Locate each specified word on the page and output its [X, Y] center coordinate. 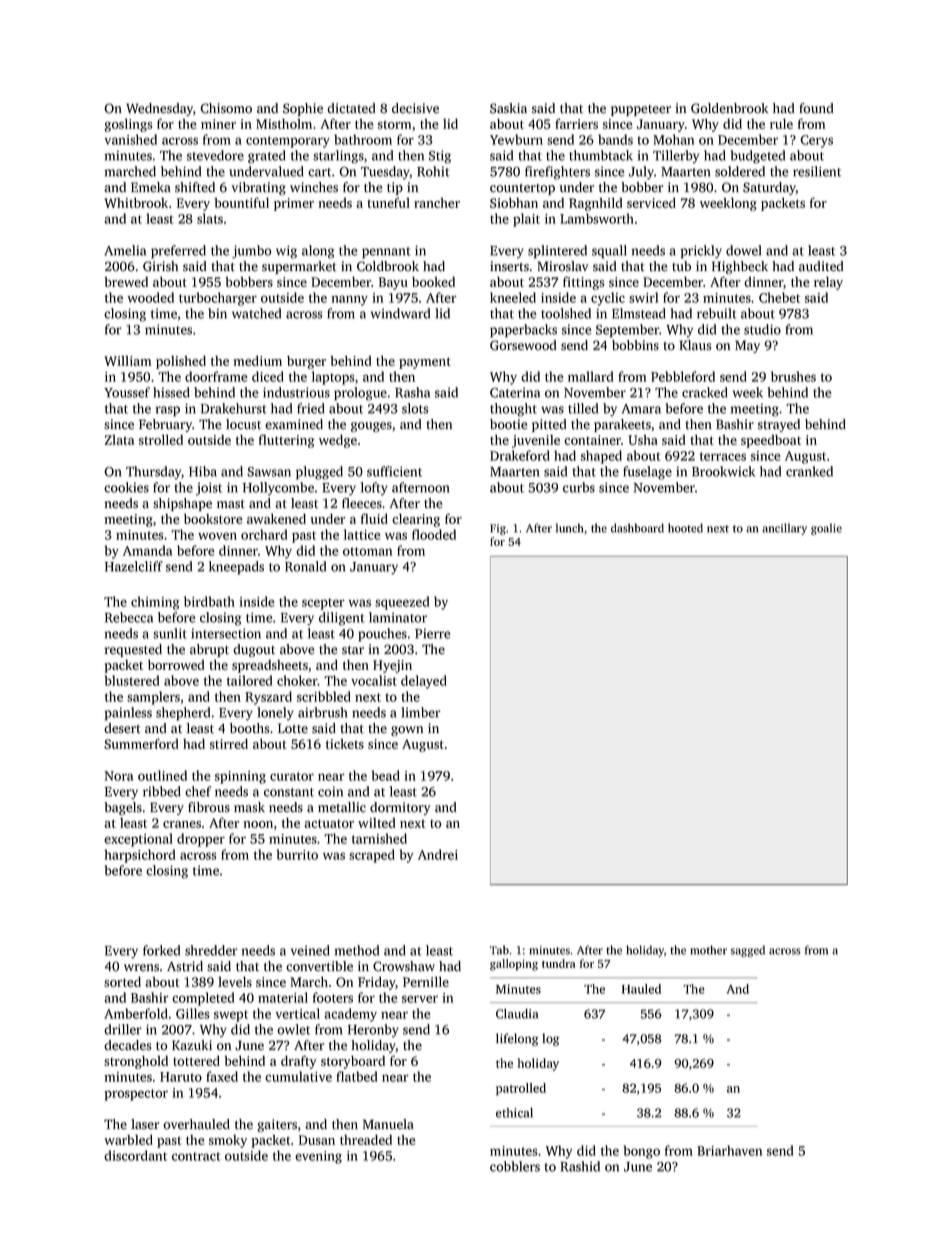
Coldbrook [388, 266]
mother [708, 950]
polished [181, 362]
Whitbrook [136, 203]
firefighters [557, 173]
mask [249, 807]
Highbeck [740, 267]
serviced [651, 203]
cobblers [515, 1166]
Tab [499, 950]
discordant [135, 1155]
